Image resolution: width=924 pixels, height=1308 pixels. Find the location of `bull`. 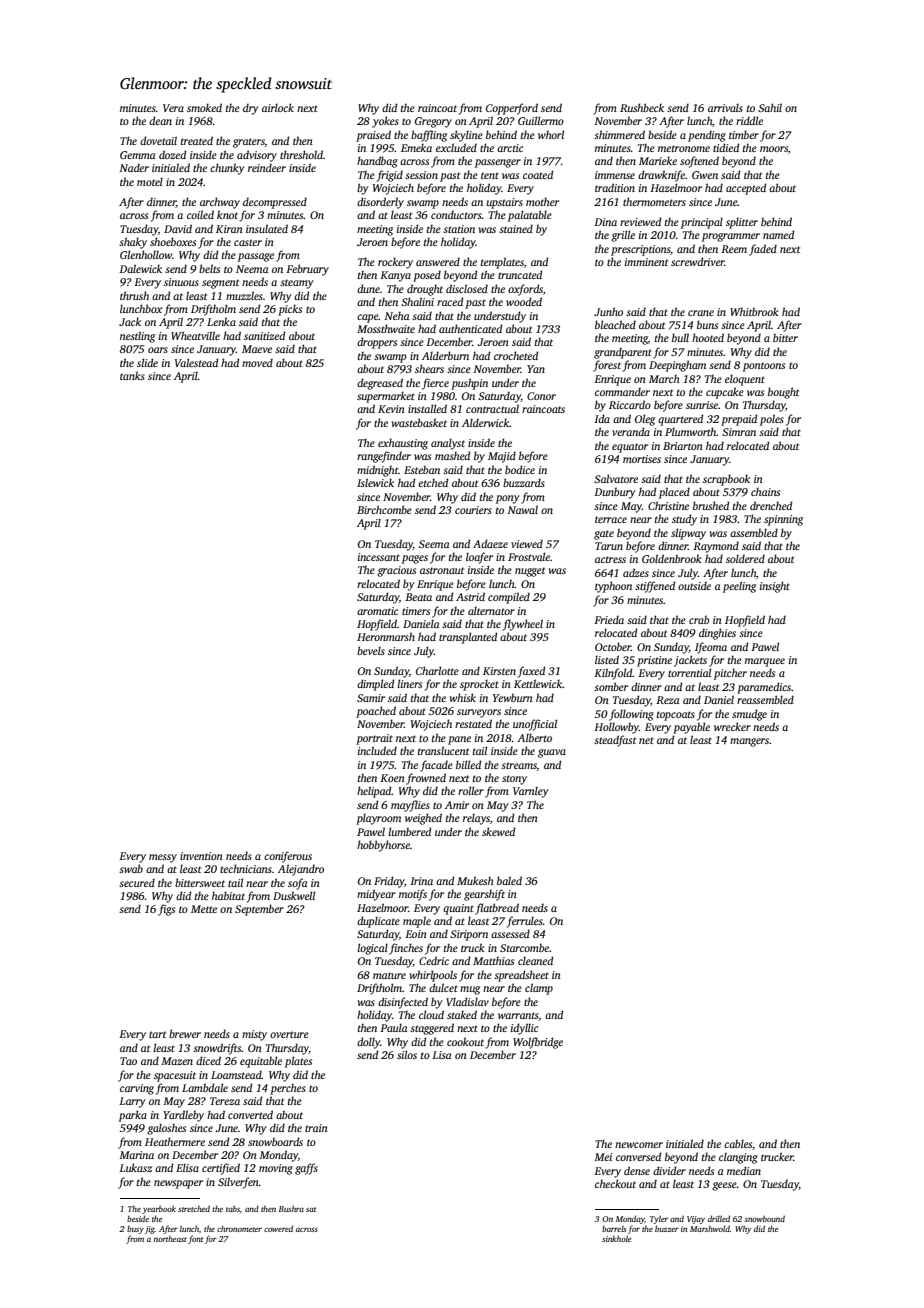

bull is located at coordinates (680, 337).
